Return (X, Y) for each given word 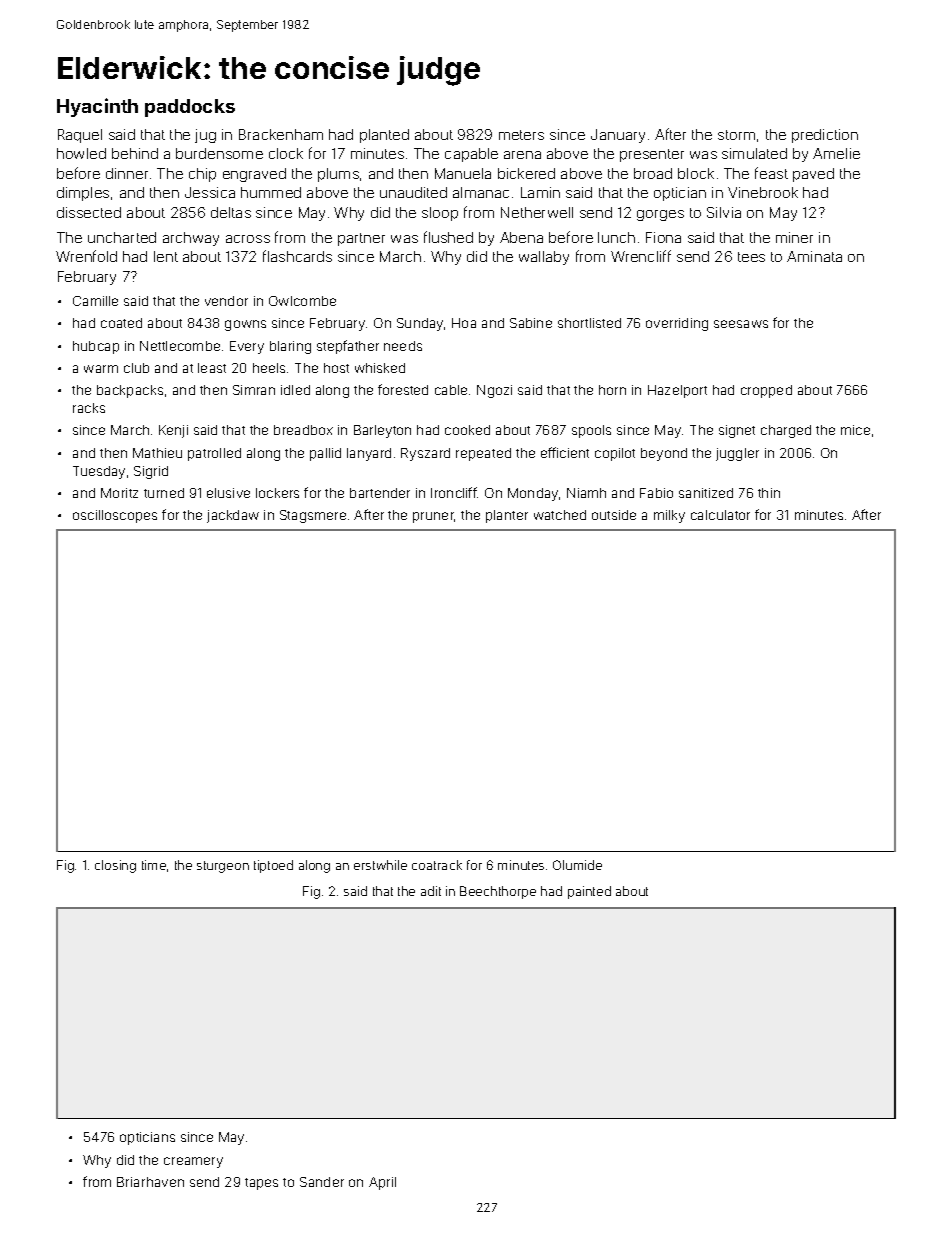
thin (769, 493)
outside (614, 515)
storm (736, 135)
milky (669, 516)
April (382, 1183)
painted (589, 892)
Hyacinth (97, 107)
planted (384, 136)
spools (591, 431)
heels (269, 368)
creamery (193, 1162)
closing (115, 866)
